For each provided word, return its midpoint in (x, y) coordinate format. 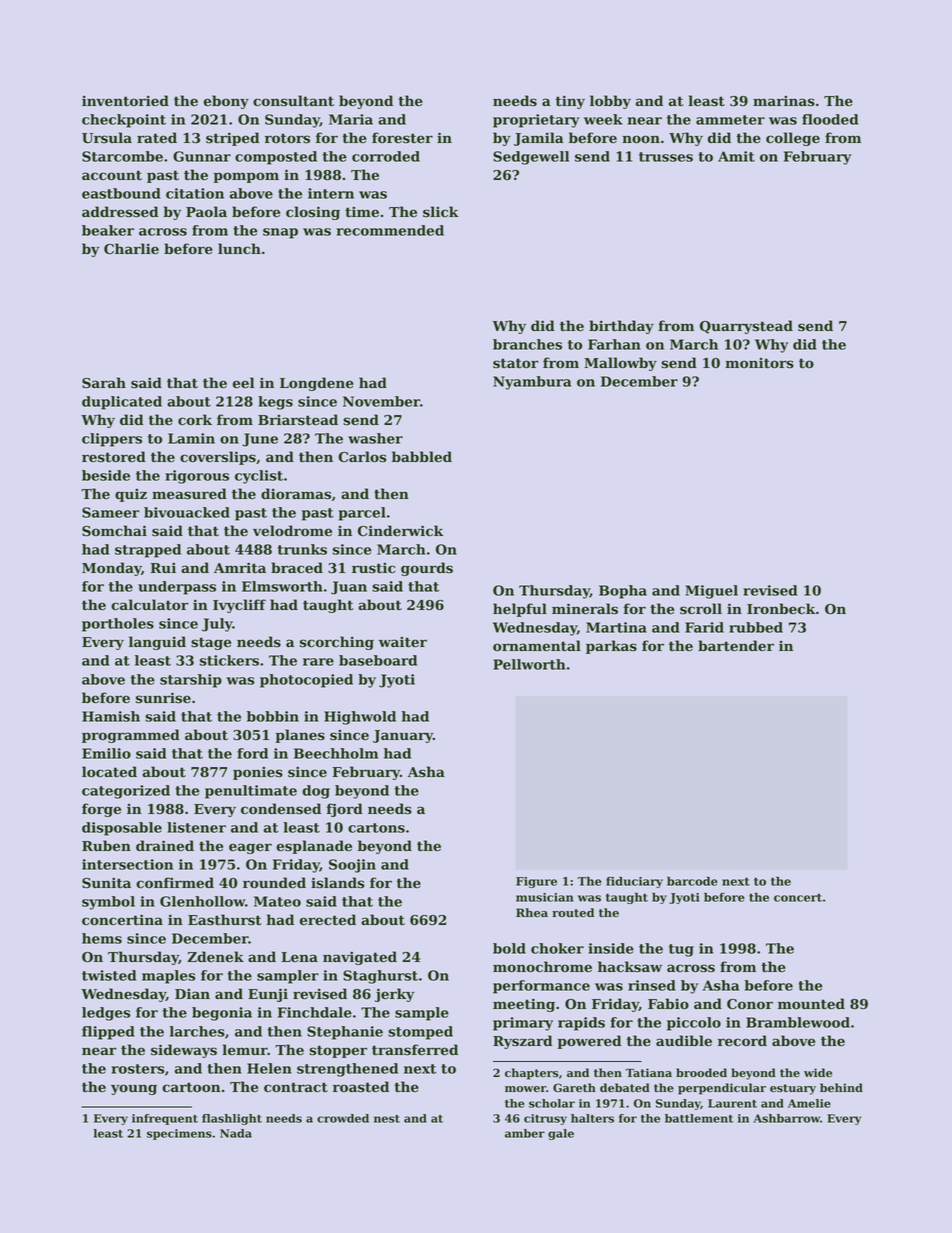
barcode (692, 881)
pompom (246, 177)
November (381, 401)
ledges (106, 1014)
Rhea (532, 913)
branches (527, 344)
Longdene (317, 384)
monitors (759, 363)
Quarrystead (746, 327)
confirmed (175, 883)
